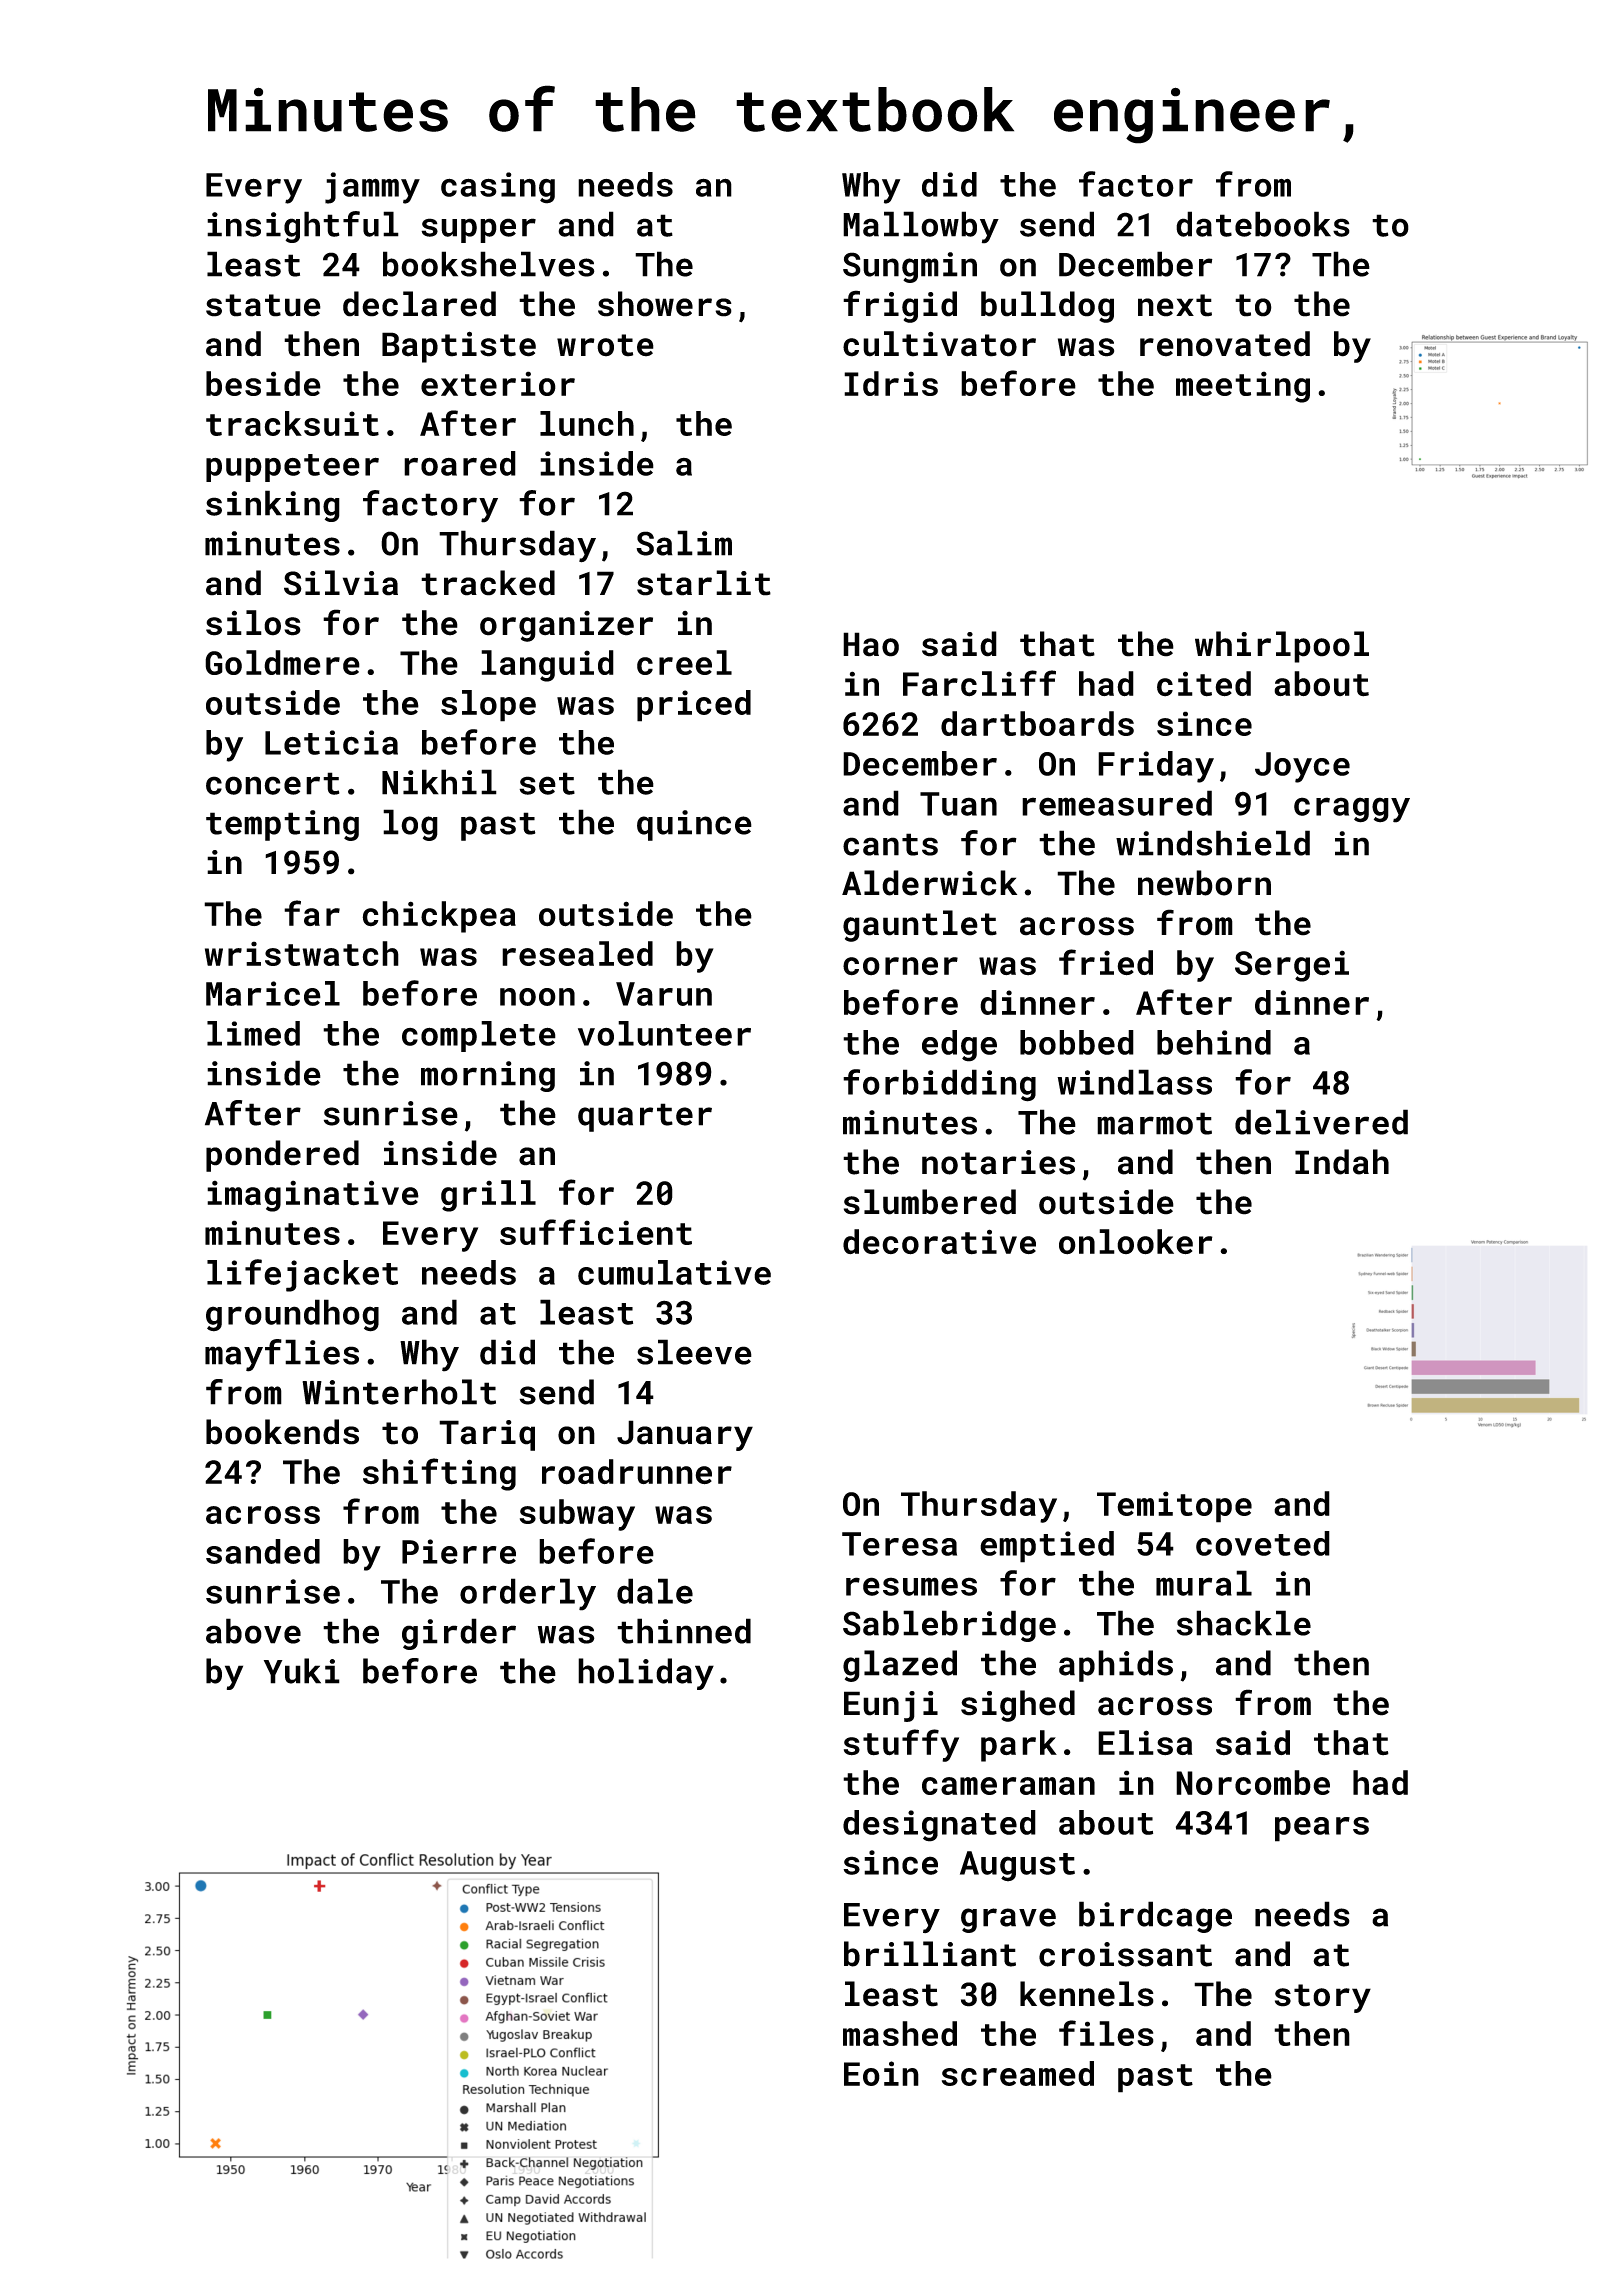  I want to click on mayflies, so click(282, 1355).
